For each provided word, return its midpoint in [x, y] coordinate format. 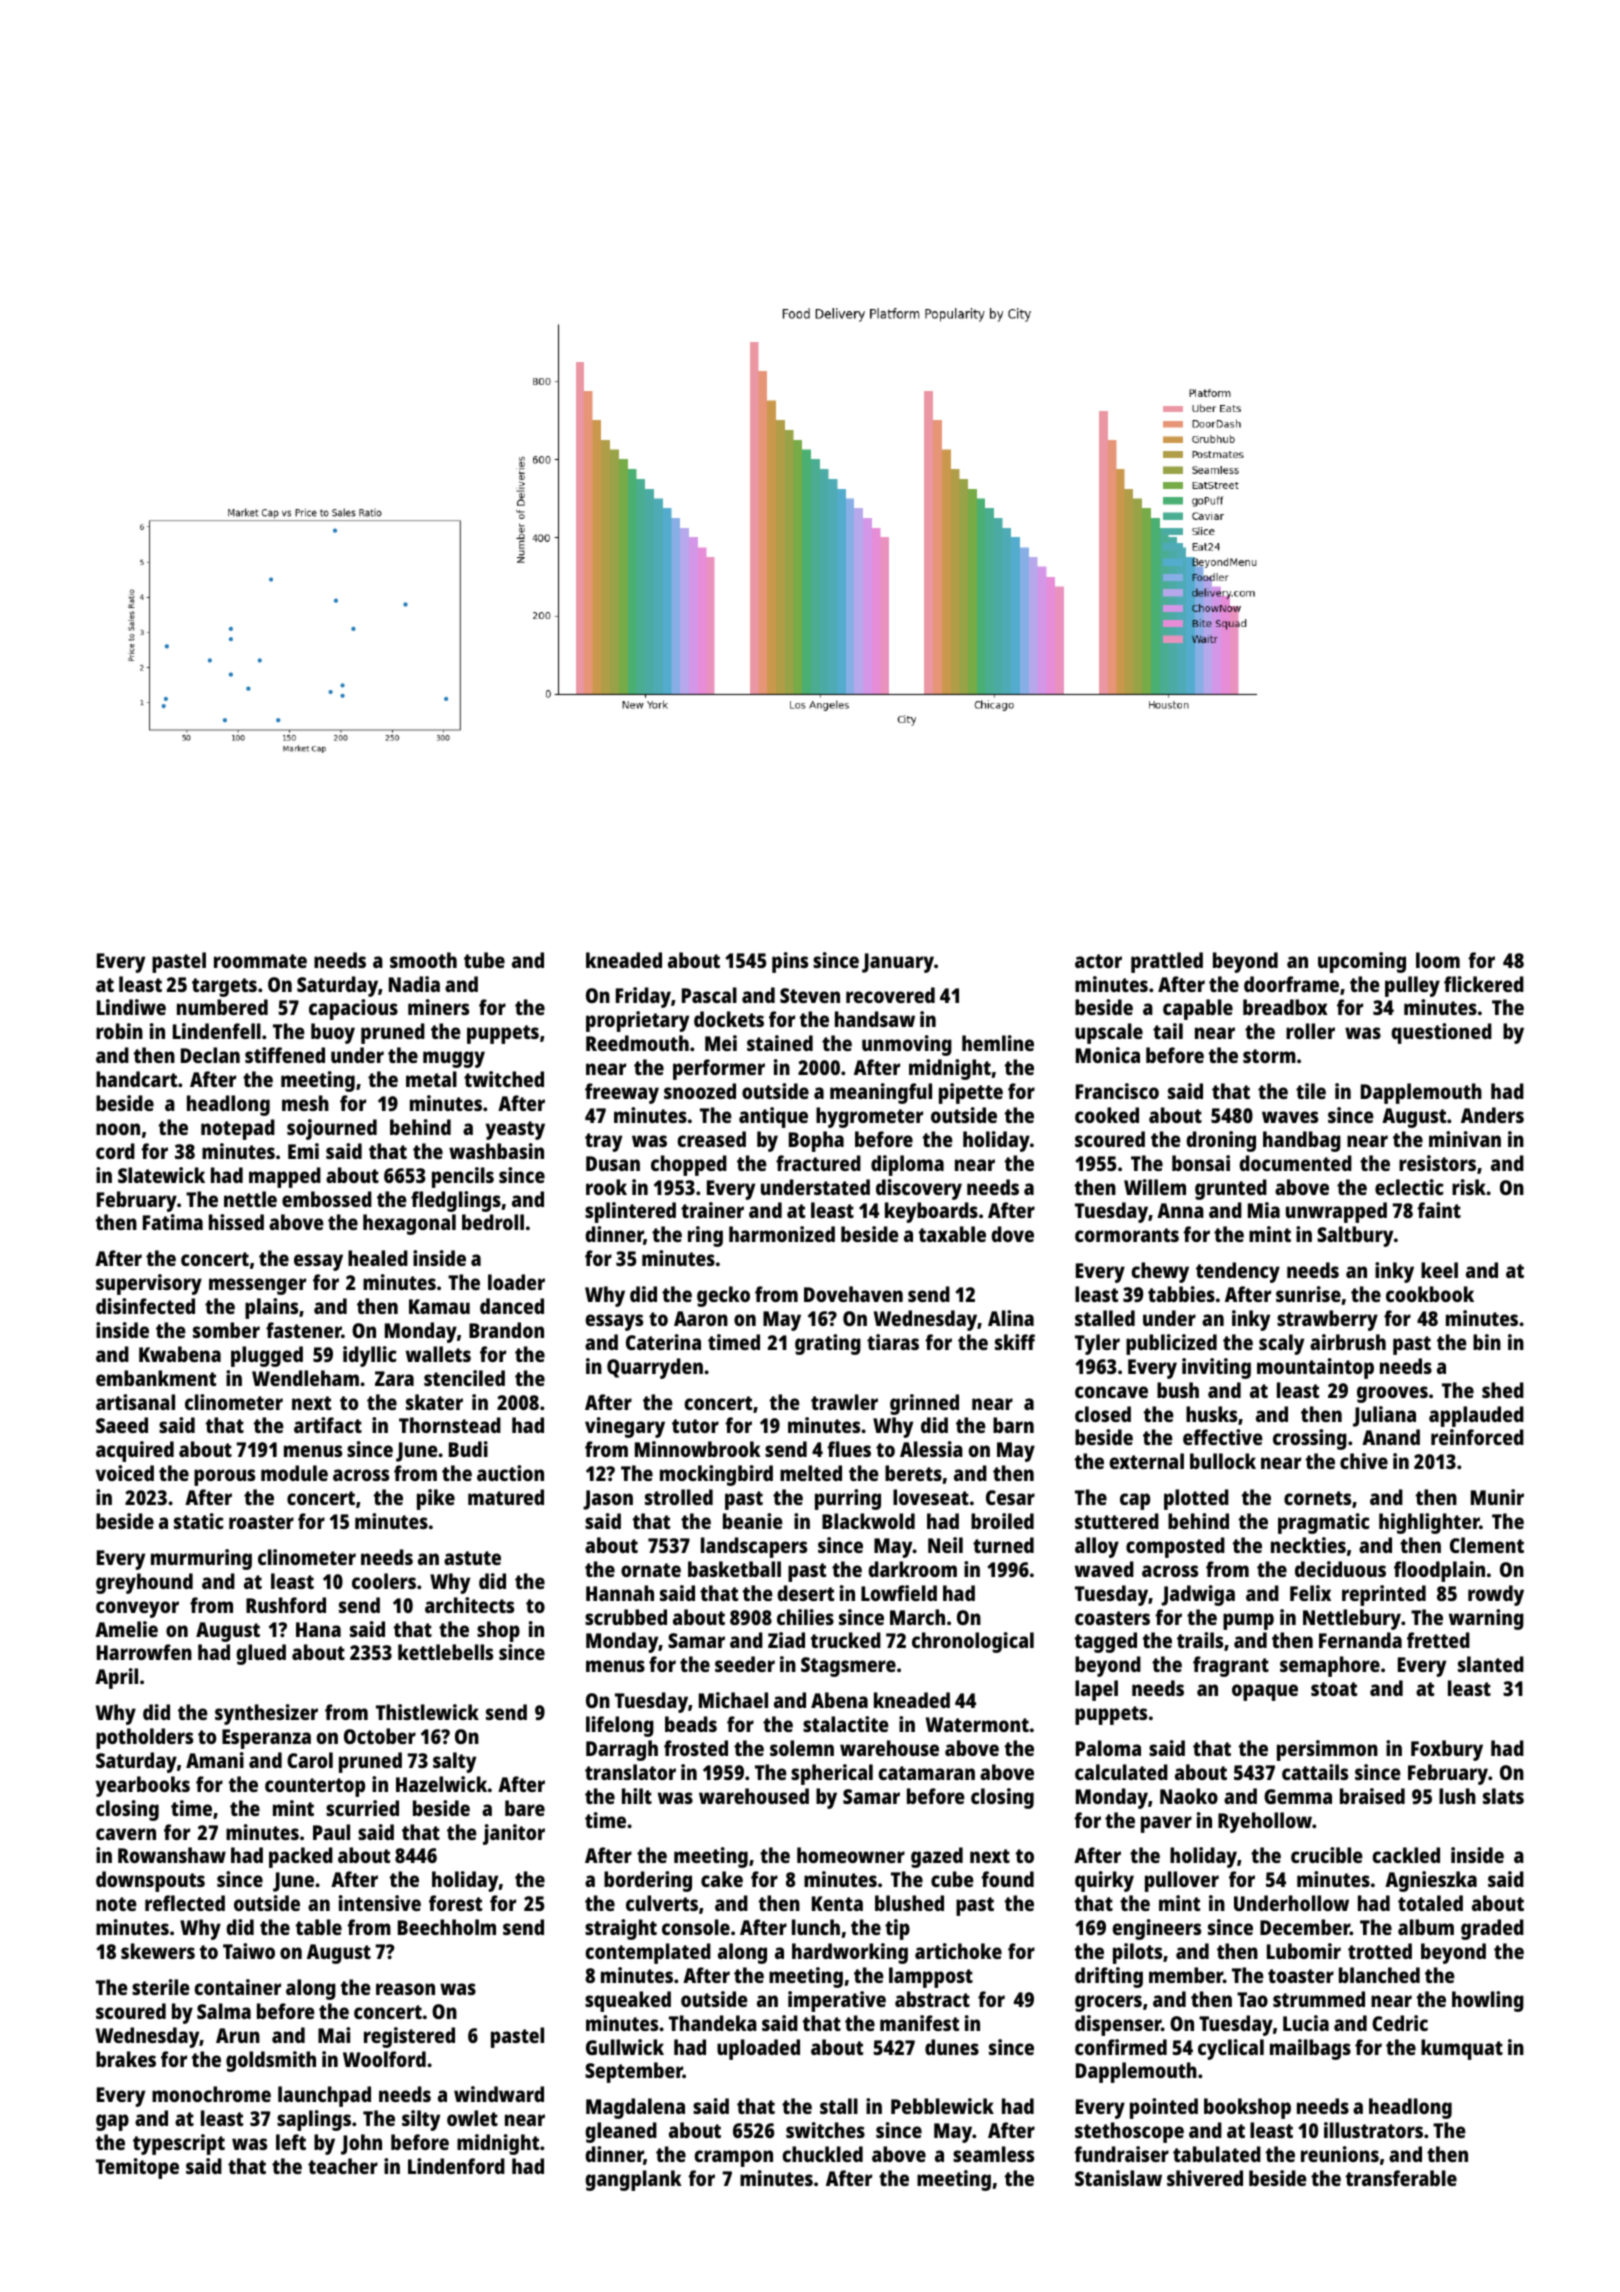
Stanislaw [1118, 2178]
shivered [1205, 2178]
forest [455, 1903]
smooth [423, 960]
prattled [1167, 962]
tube [484, 960]
